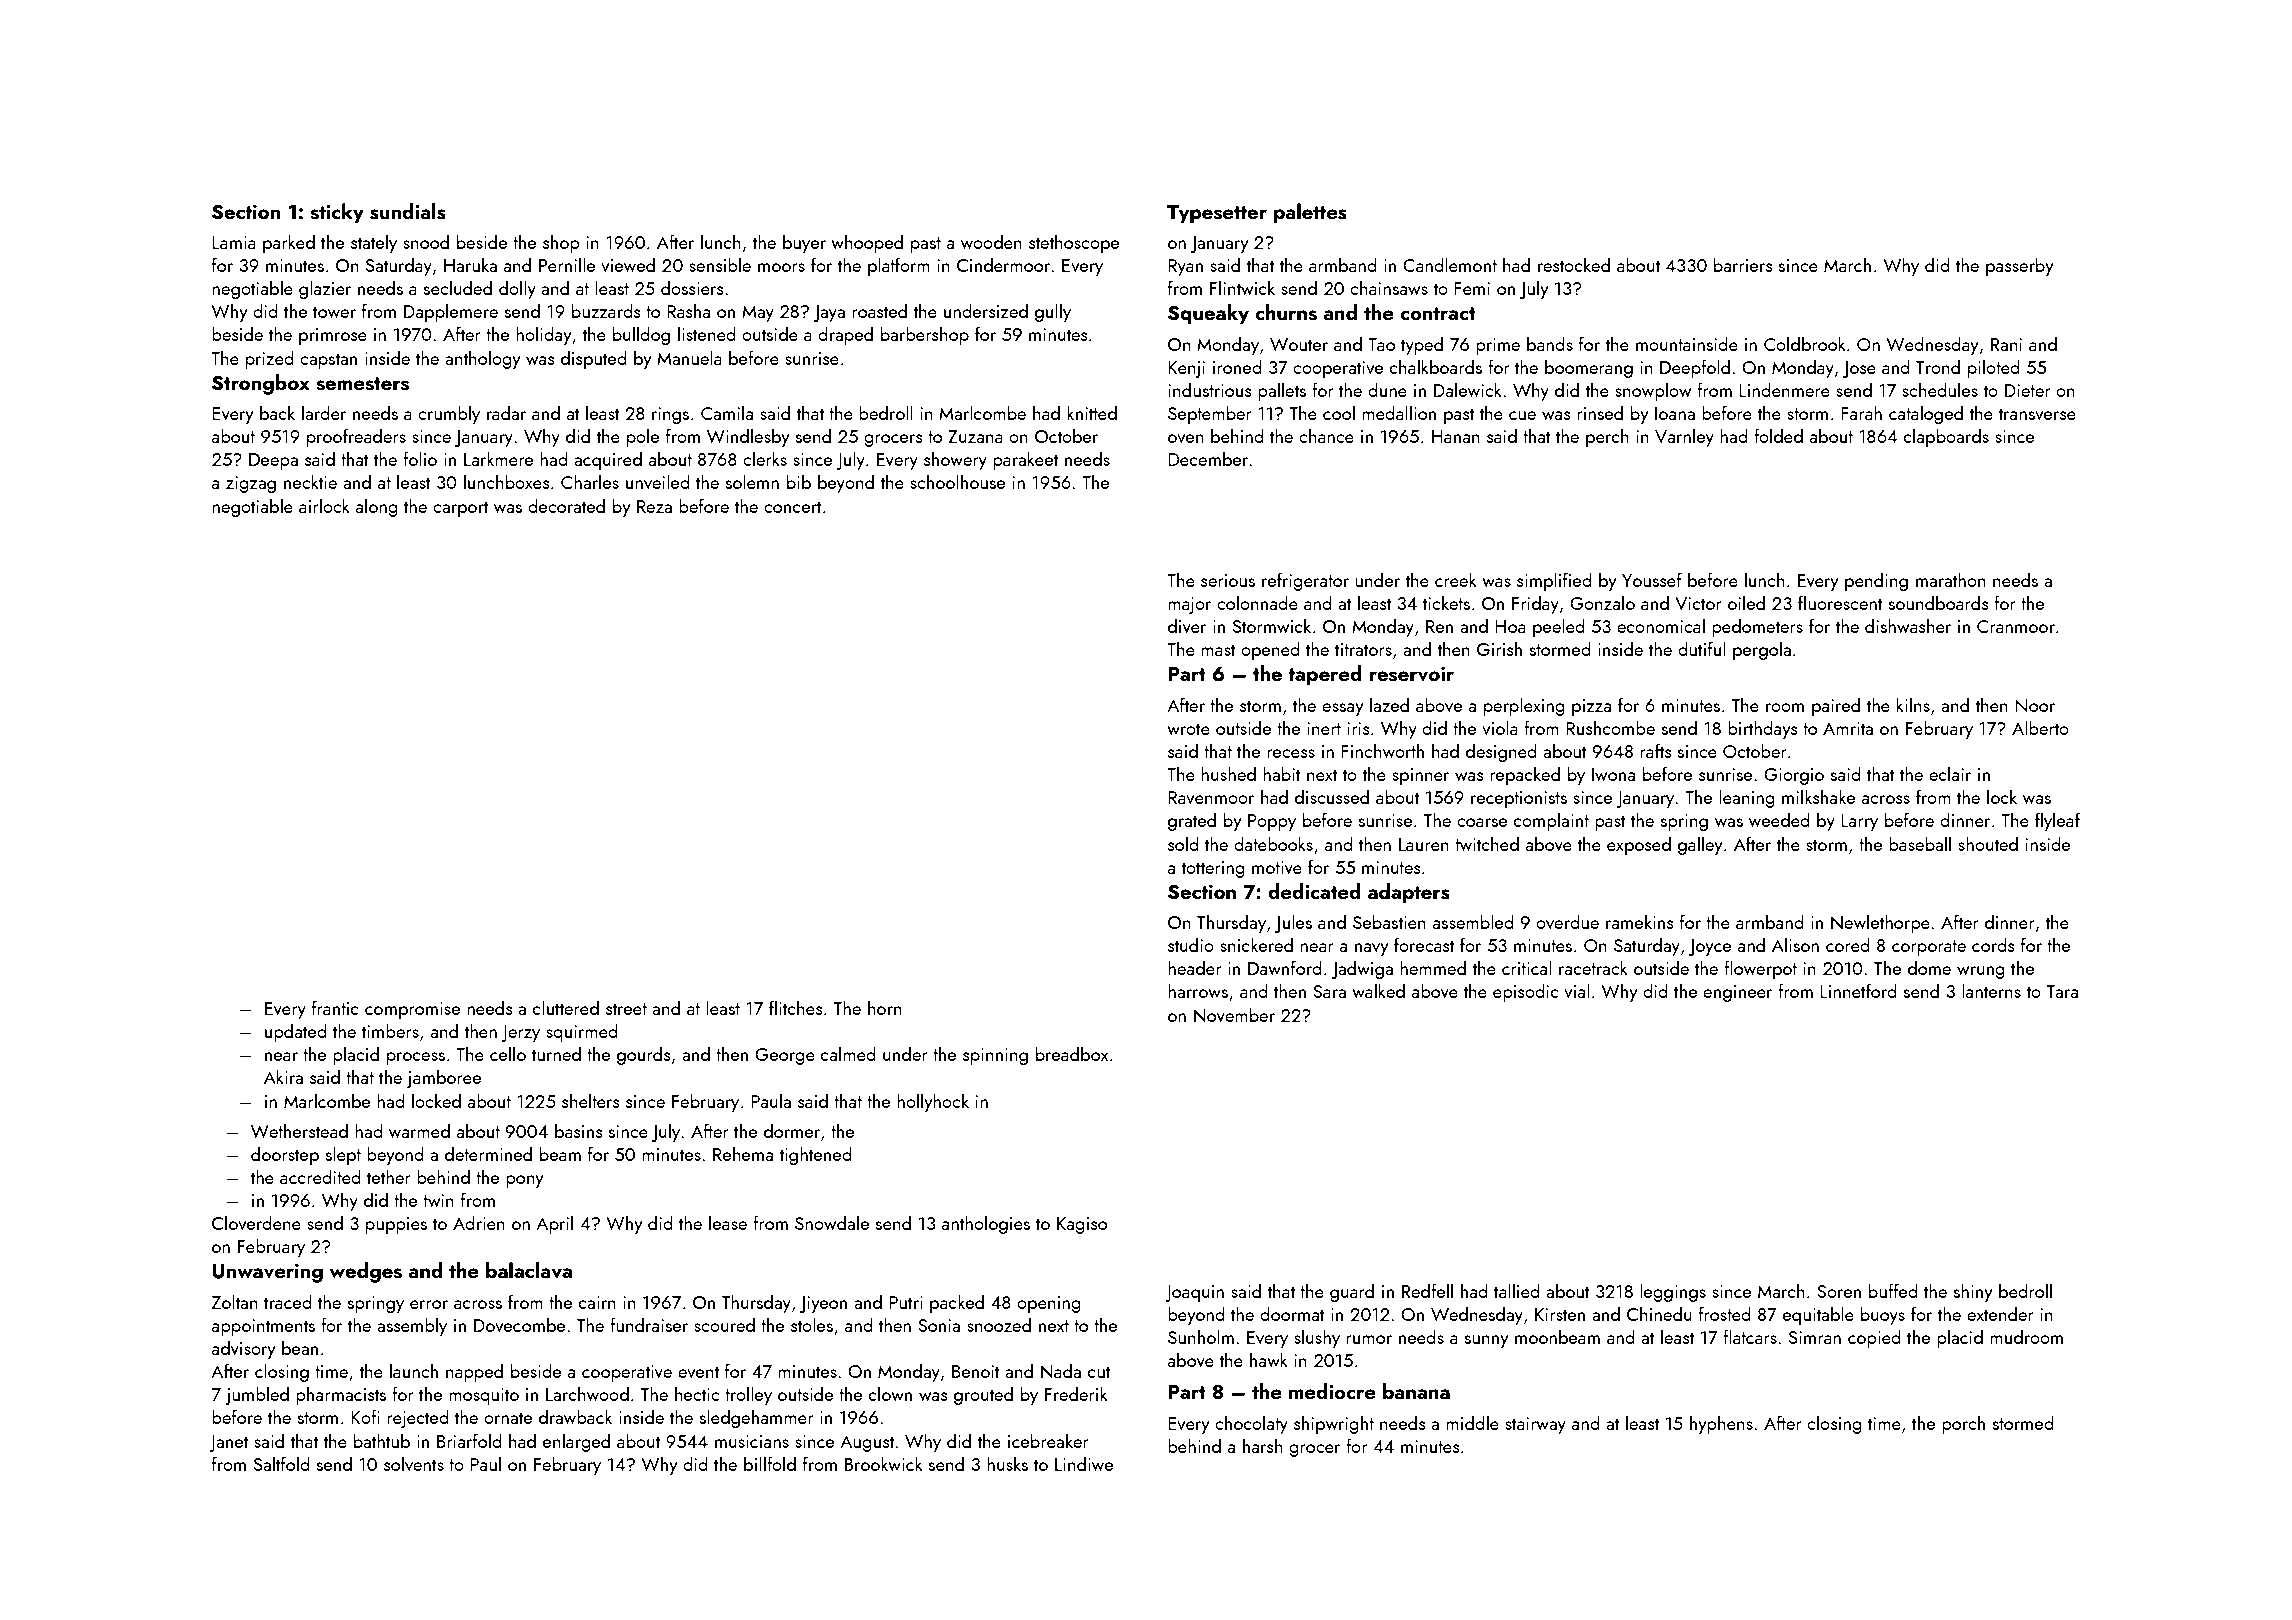  I want to click on transverse, so click(2037, 414).
